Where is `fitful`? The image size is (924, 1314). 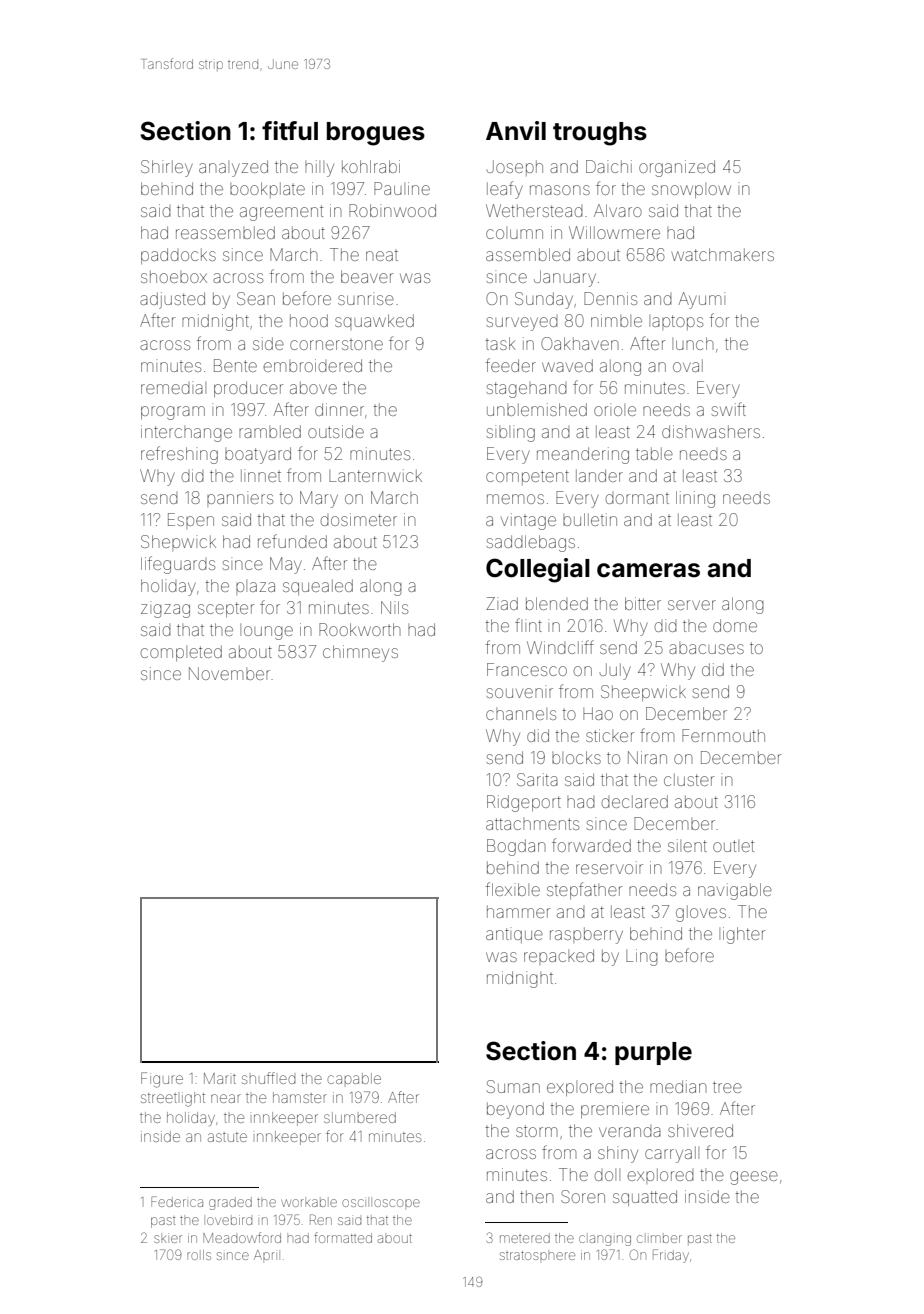
fitful is located at coordinates (290, 130).
